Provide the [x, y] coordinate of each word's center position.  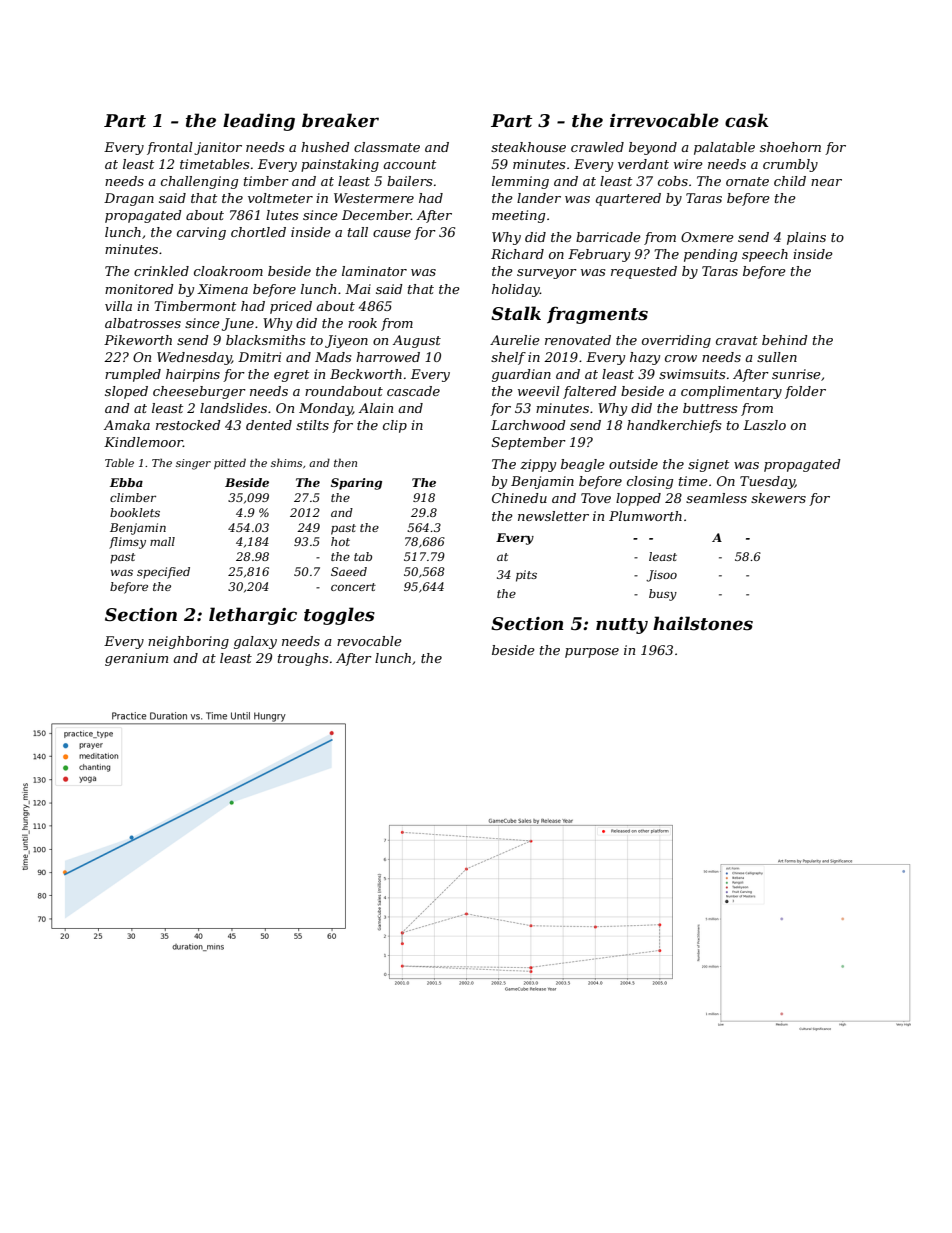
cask [747, 120]
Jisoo [661, 576]
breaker [340, 120]
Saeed [349, 571]
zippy [538, 465]
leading [259, 122]
